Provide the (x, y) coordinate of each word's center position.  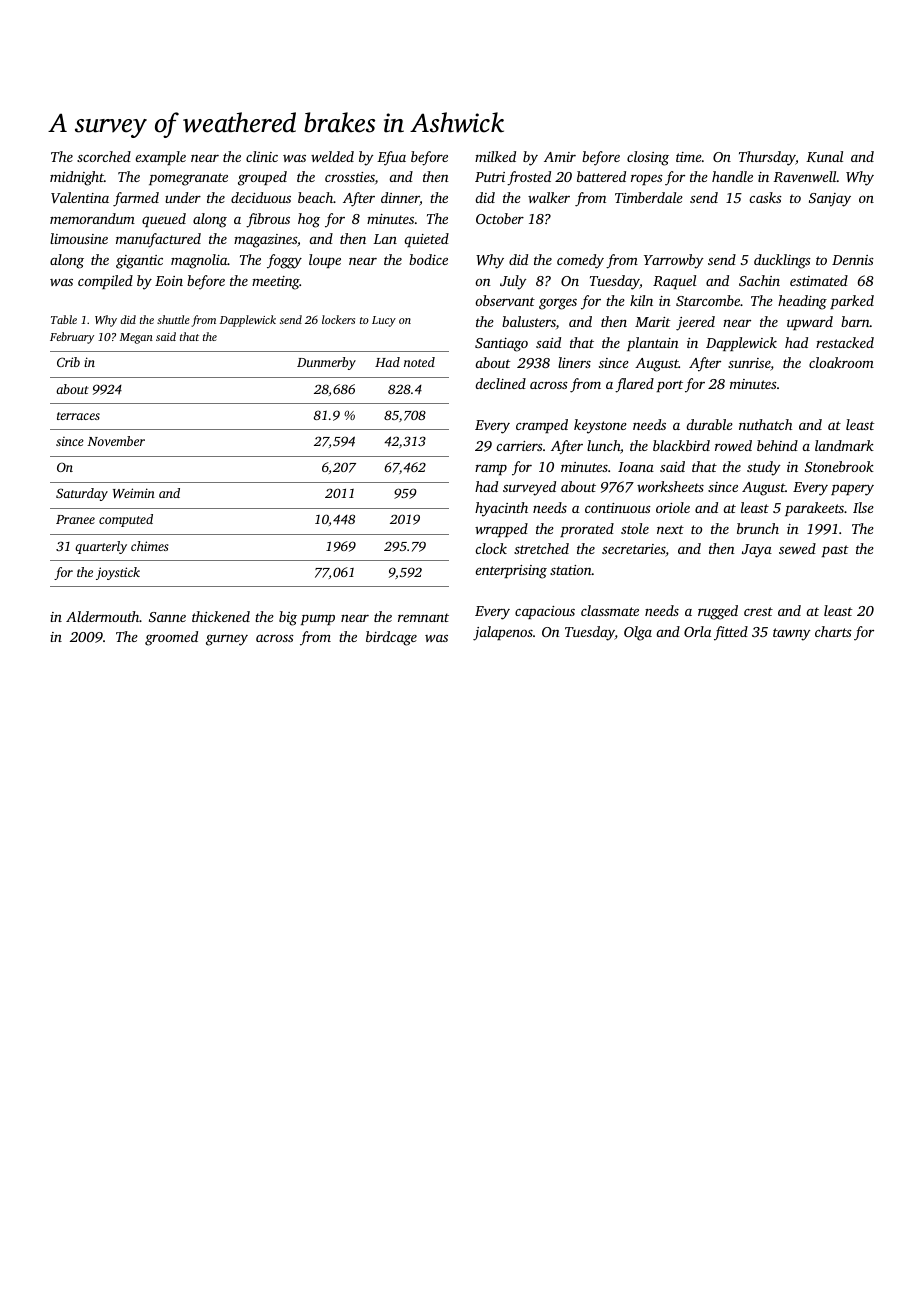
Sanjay (830, 200)
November (116, 441)
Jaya (757, 551)
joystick (118, 573)
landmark (844, 445)
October (500, 218)
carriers (519, 446)
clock (491, 548)
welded (332, 156)
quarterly (101, 547)
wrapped (501, 530)
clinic (262, 156)
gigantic (139, 262)
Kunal (824, 156)
